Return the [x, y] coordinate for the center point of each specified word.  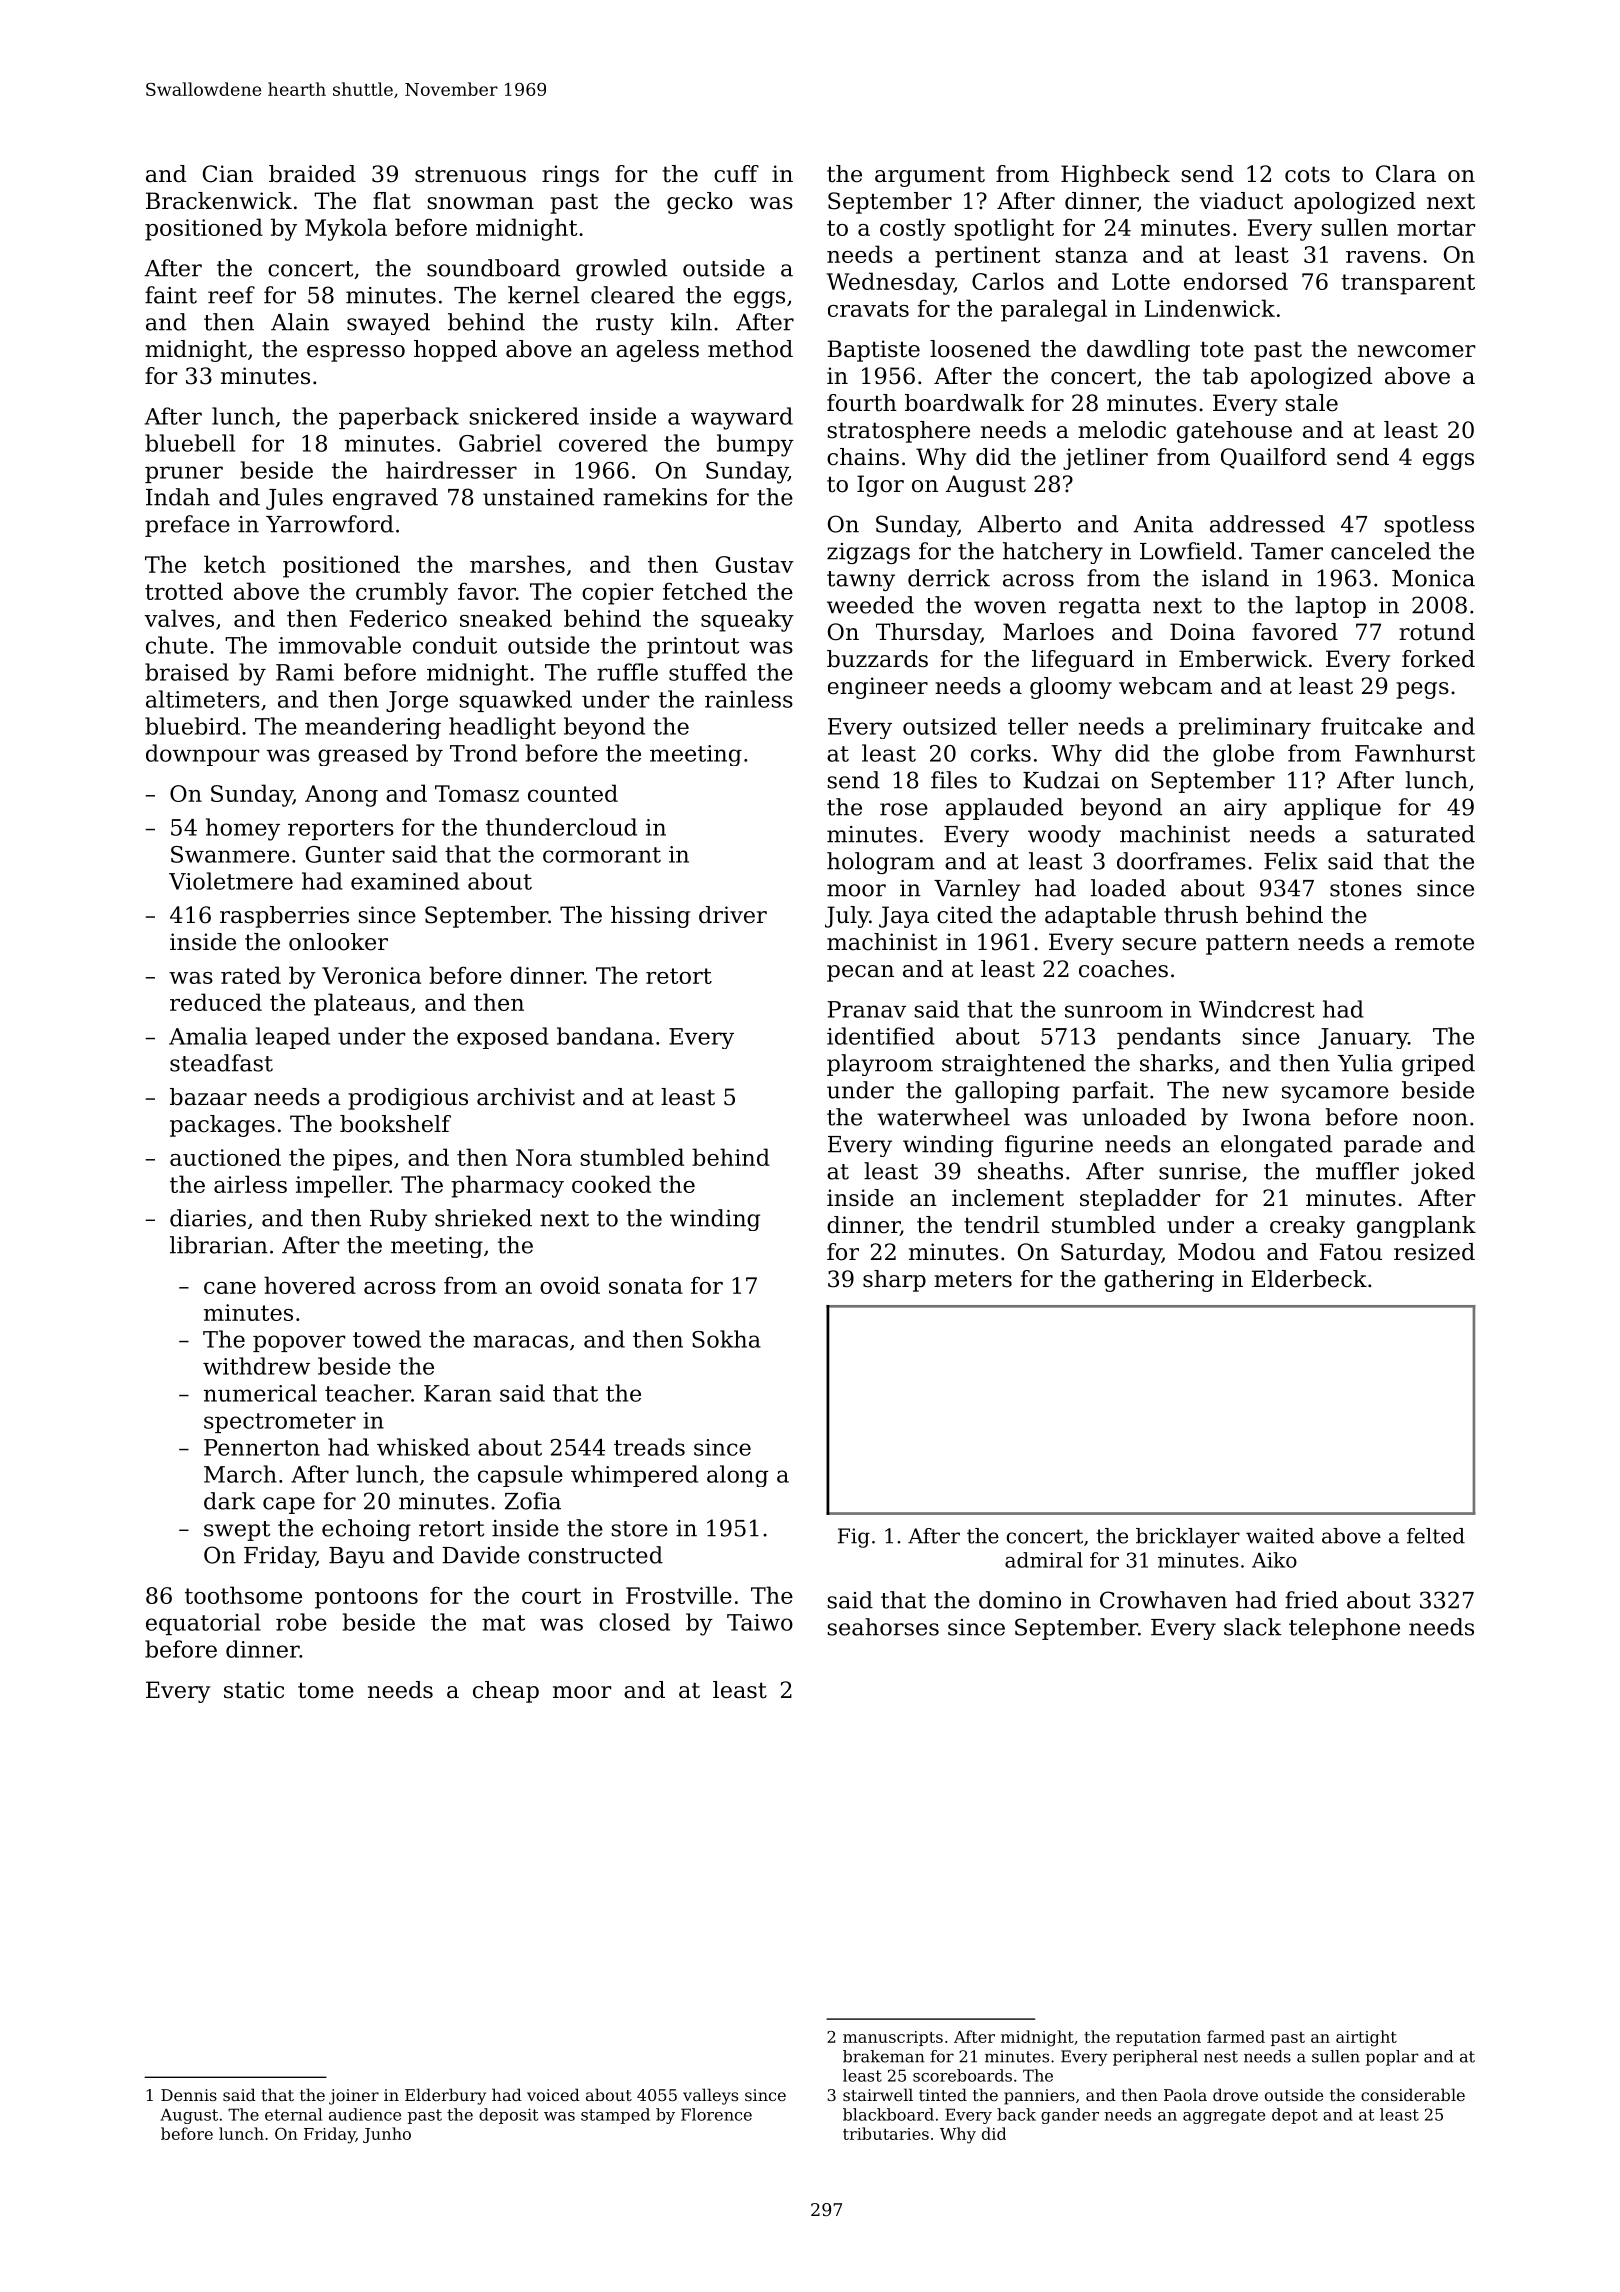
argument [930, 176]
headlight [502, 728]
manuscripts [893, 2038]
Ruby [398, 1220]
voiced [553, 2094]
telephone [1344, 1629]
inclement [1008, 1198]
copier [617, 594]
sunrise [1200, 1171]
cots [1307, 174]
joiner [354, 2097]
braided [312, 174]
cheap [506, 1692]
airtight [1366, 2038]
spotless [1429, 526]
